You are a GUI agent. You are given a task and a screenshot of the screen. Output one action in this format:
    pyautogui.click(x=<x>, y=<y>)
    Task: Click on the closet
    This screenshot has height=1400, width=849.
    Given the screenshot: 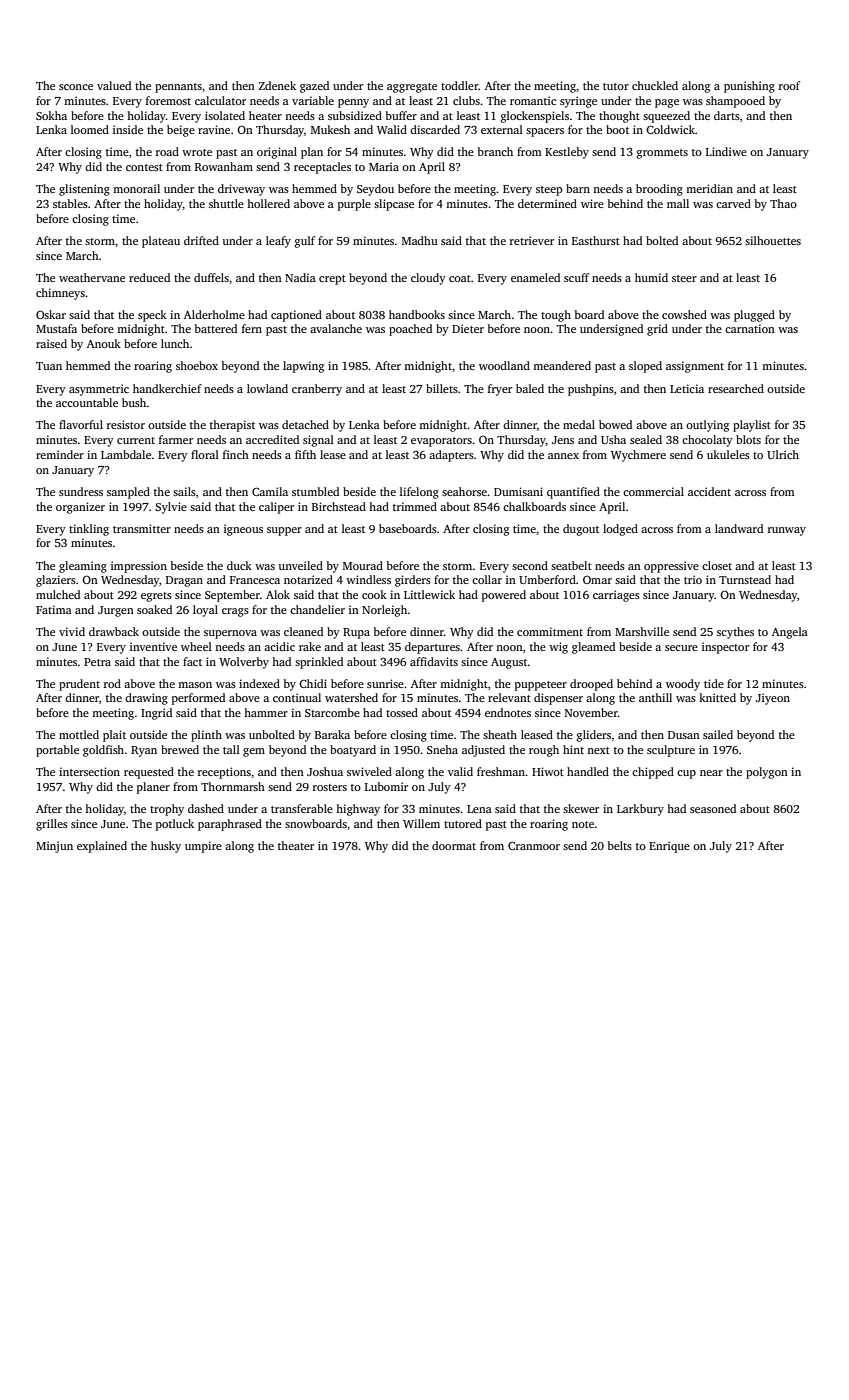 What is the action you would take?
    pyautogui.click(x=717, y=565)
